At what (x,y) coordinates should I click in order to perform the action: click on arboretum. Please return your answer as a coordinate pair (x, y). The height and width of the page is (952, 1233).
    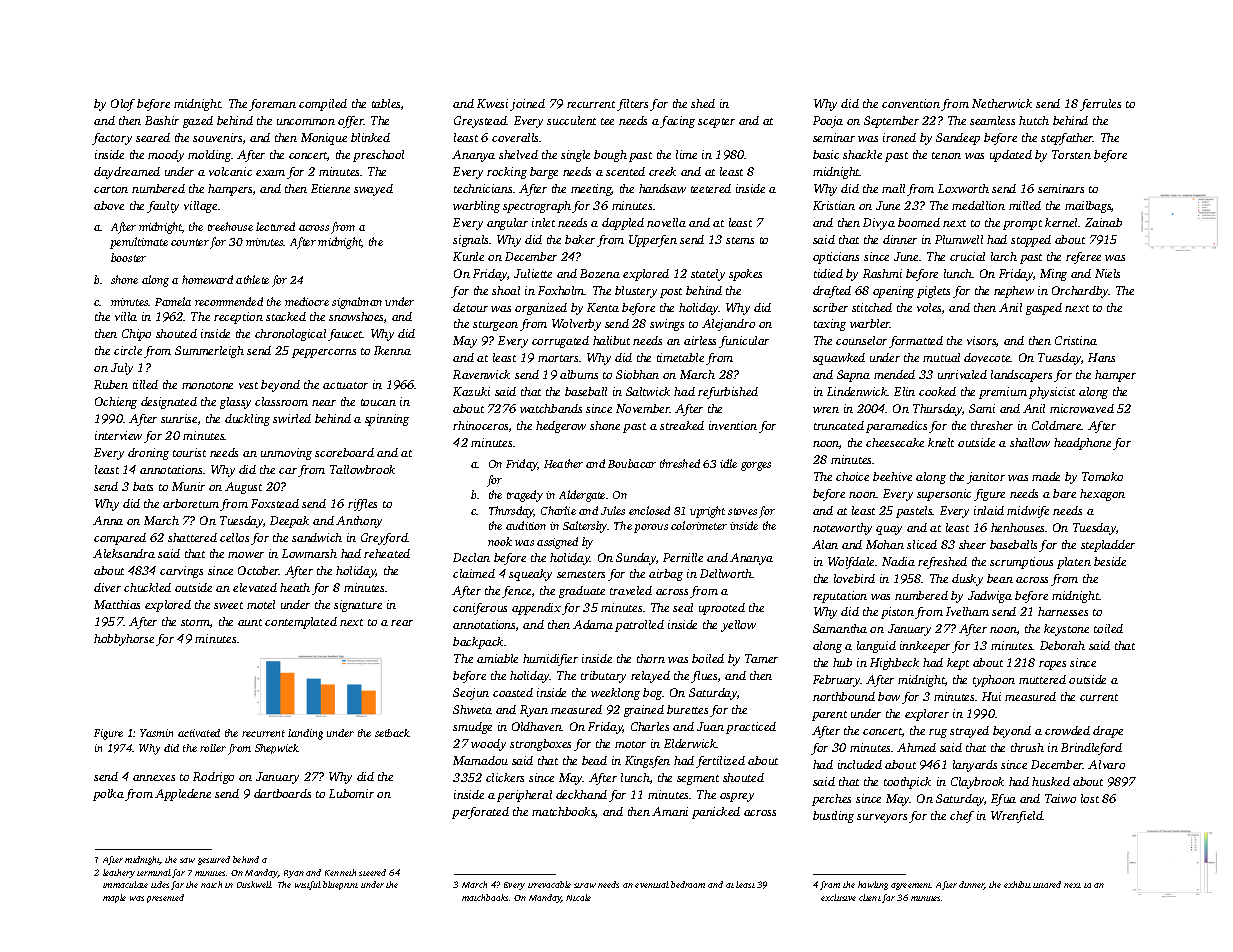
    Looking at the image, I should click on (191, 503).
